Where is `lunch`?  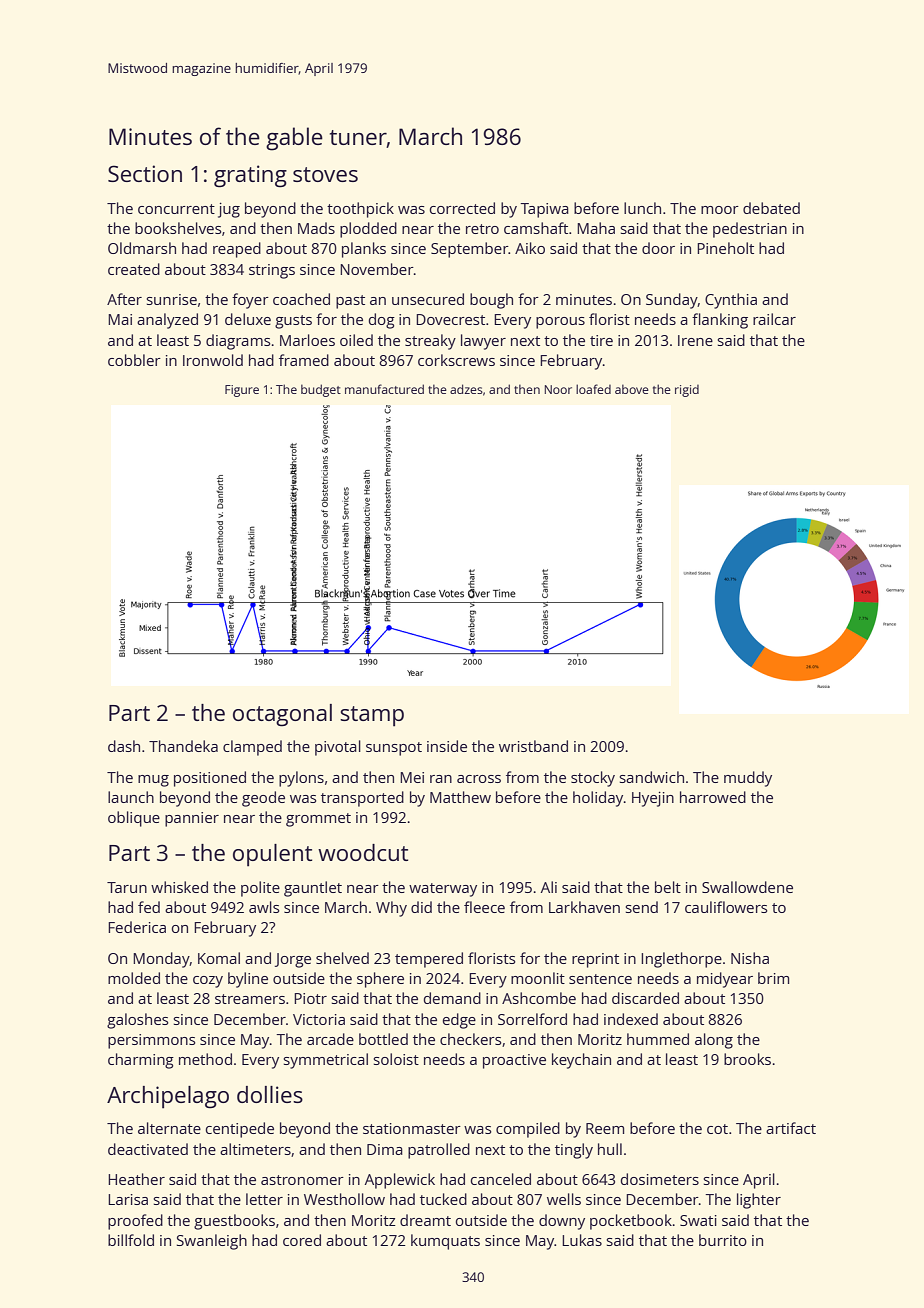
lunch is located at coordinates (642, 208).
